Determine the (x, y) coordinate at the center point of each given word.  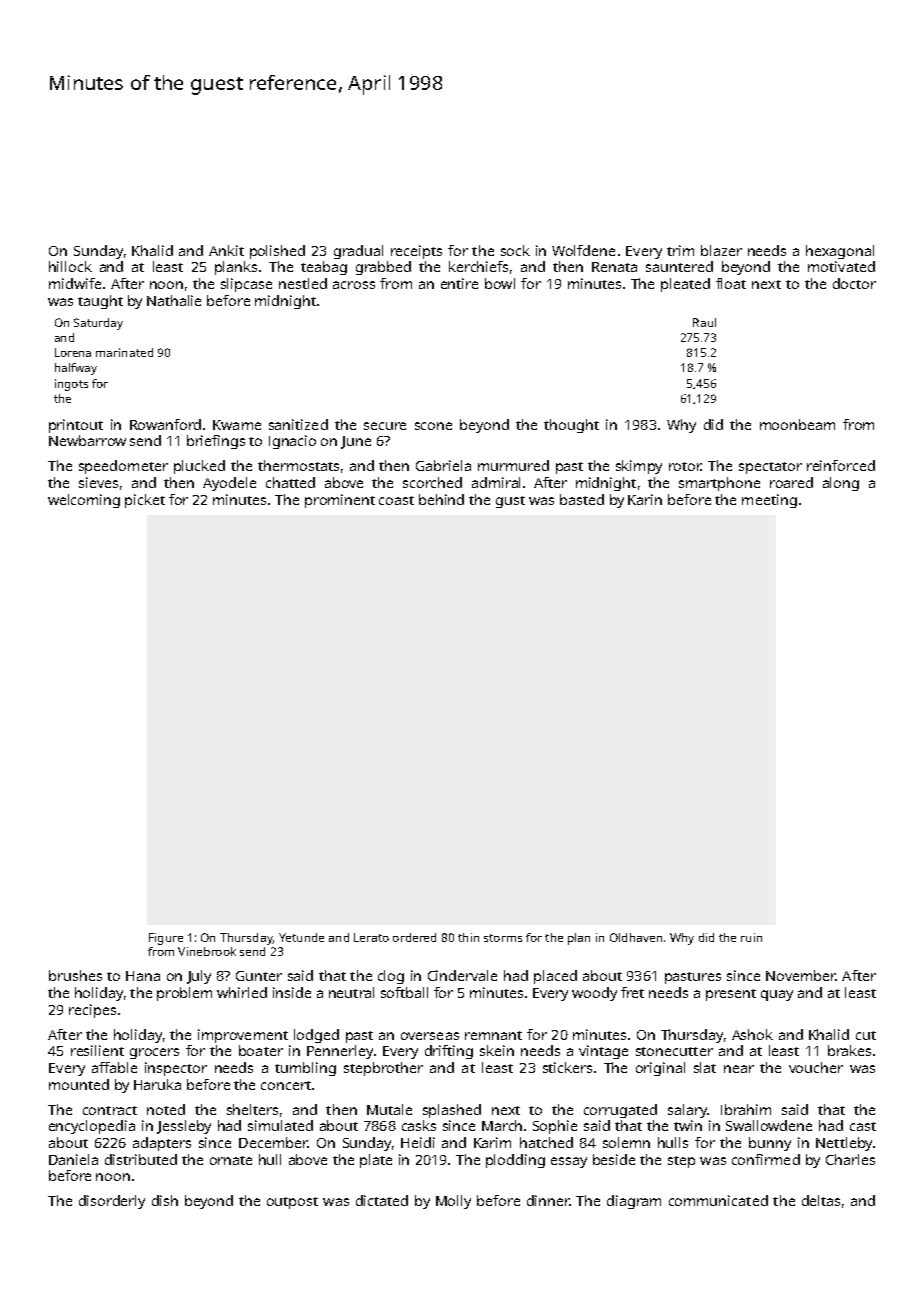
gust (510, 502)
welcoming (84, 501)
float (731, 283)
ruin (751, 937)
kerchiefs (478, 266)
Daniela (73, 1159)
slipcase (246, 285)
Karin (645, 499)
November (801, 975)
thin (468, 937)
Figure (166, 939)
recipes (92, 1011)
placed (555, 977)
